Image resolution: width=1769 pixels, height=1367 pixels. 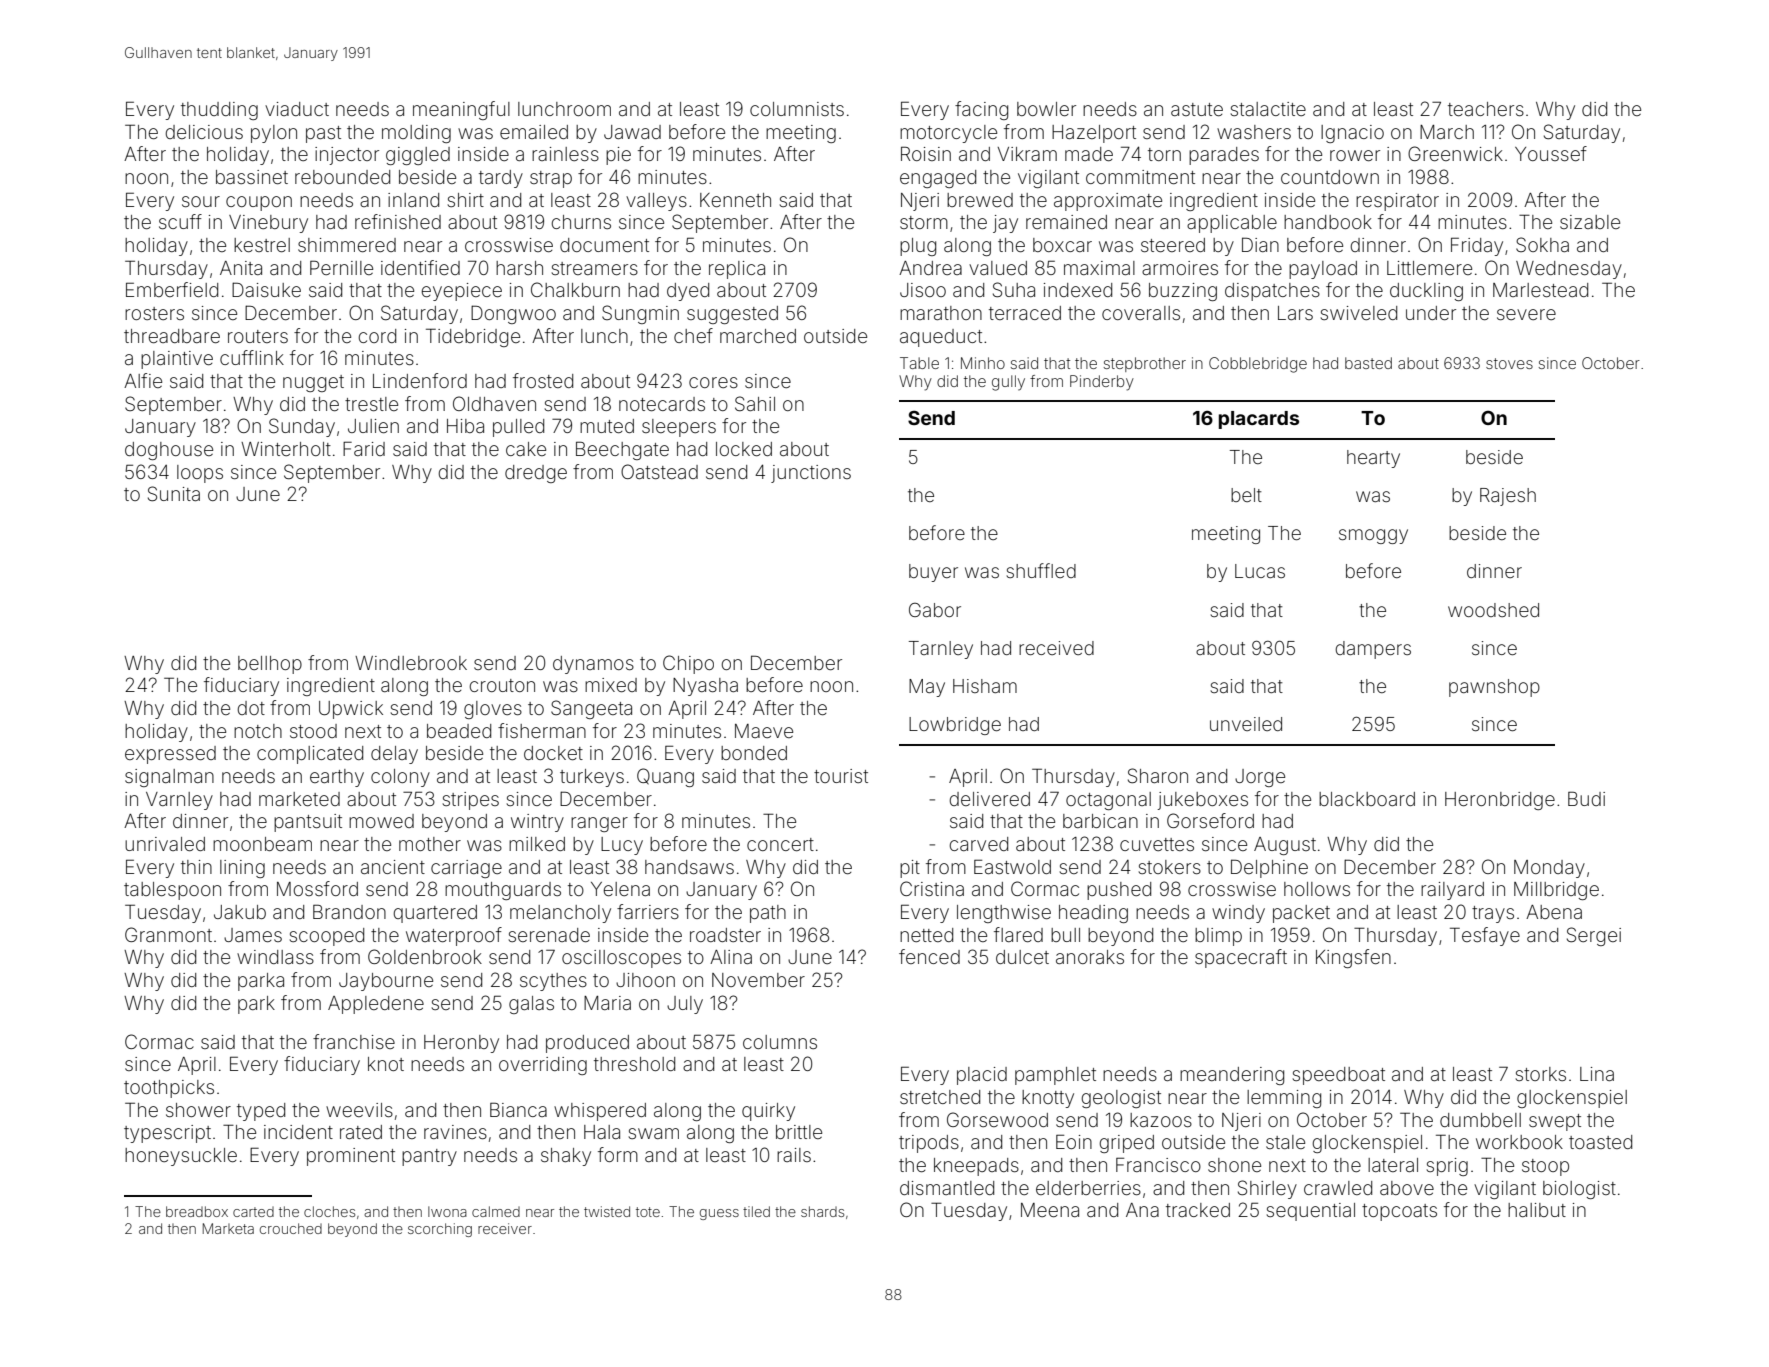 I want to click on toothpicks, so click(x=169, y=1089).
